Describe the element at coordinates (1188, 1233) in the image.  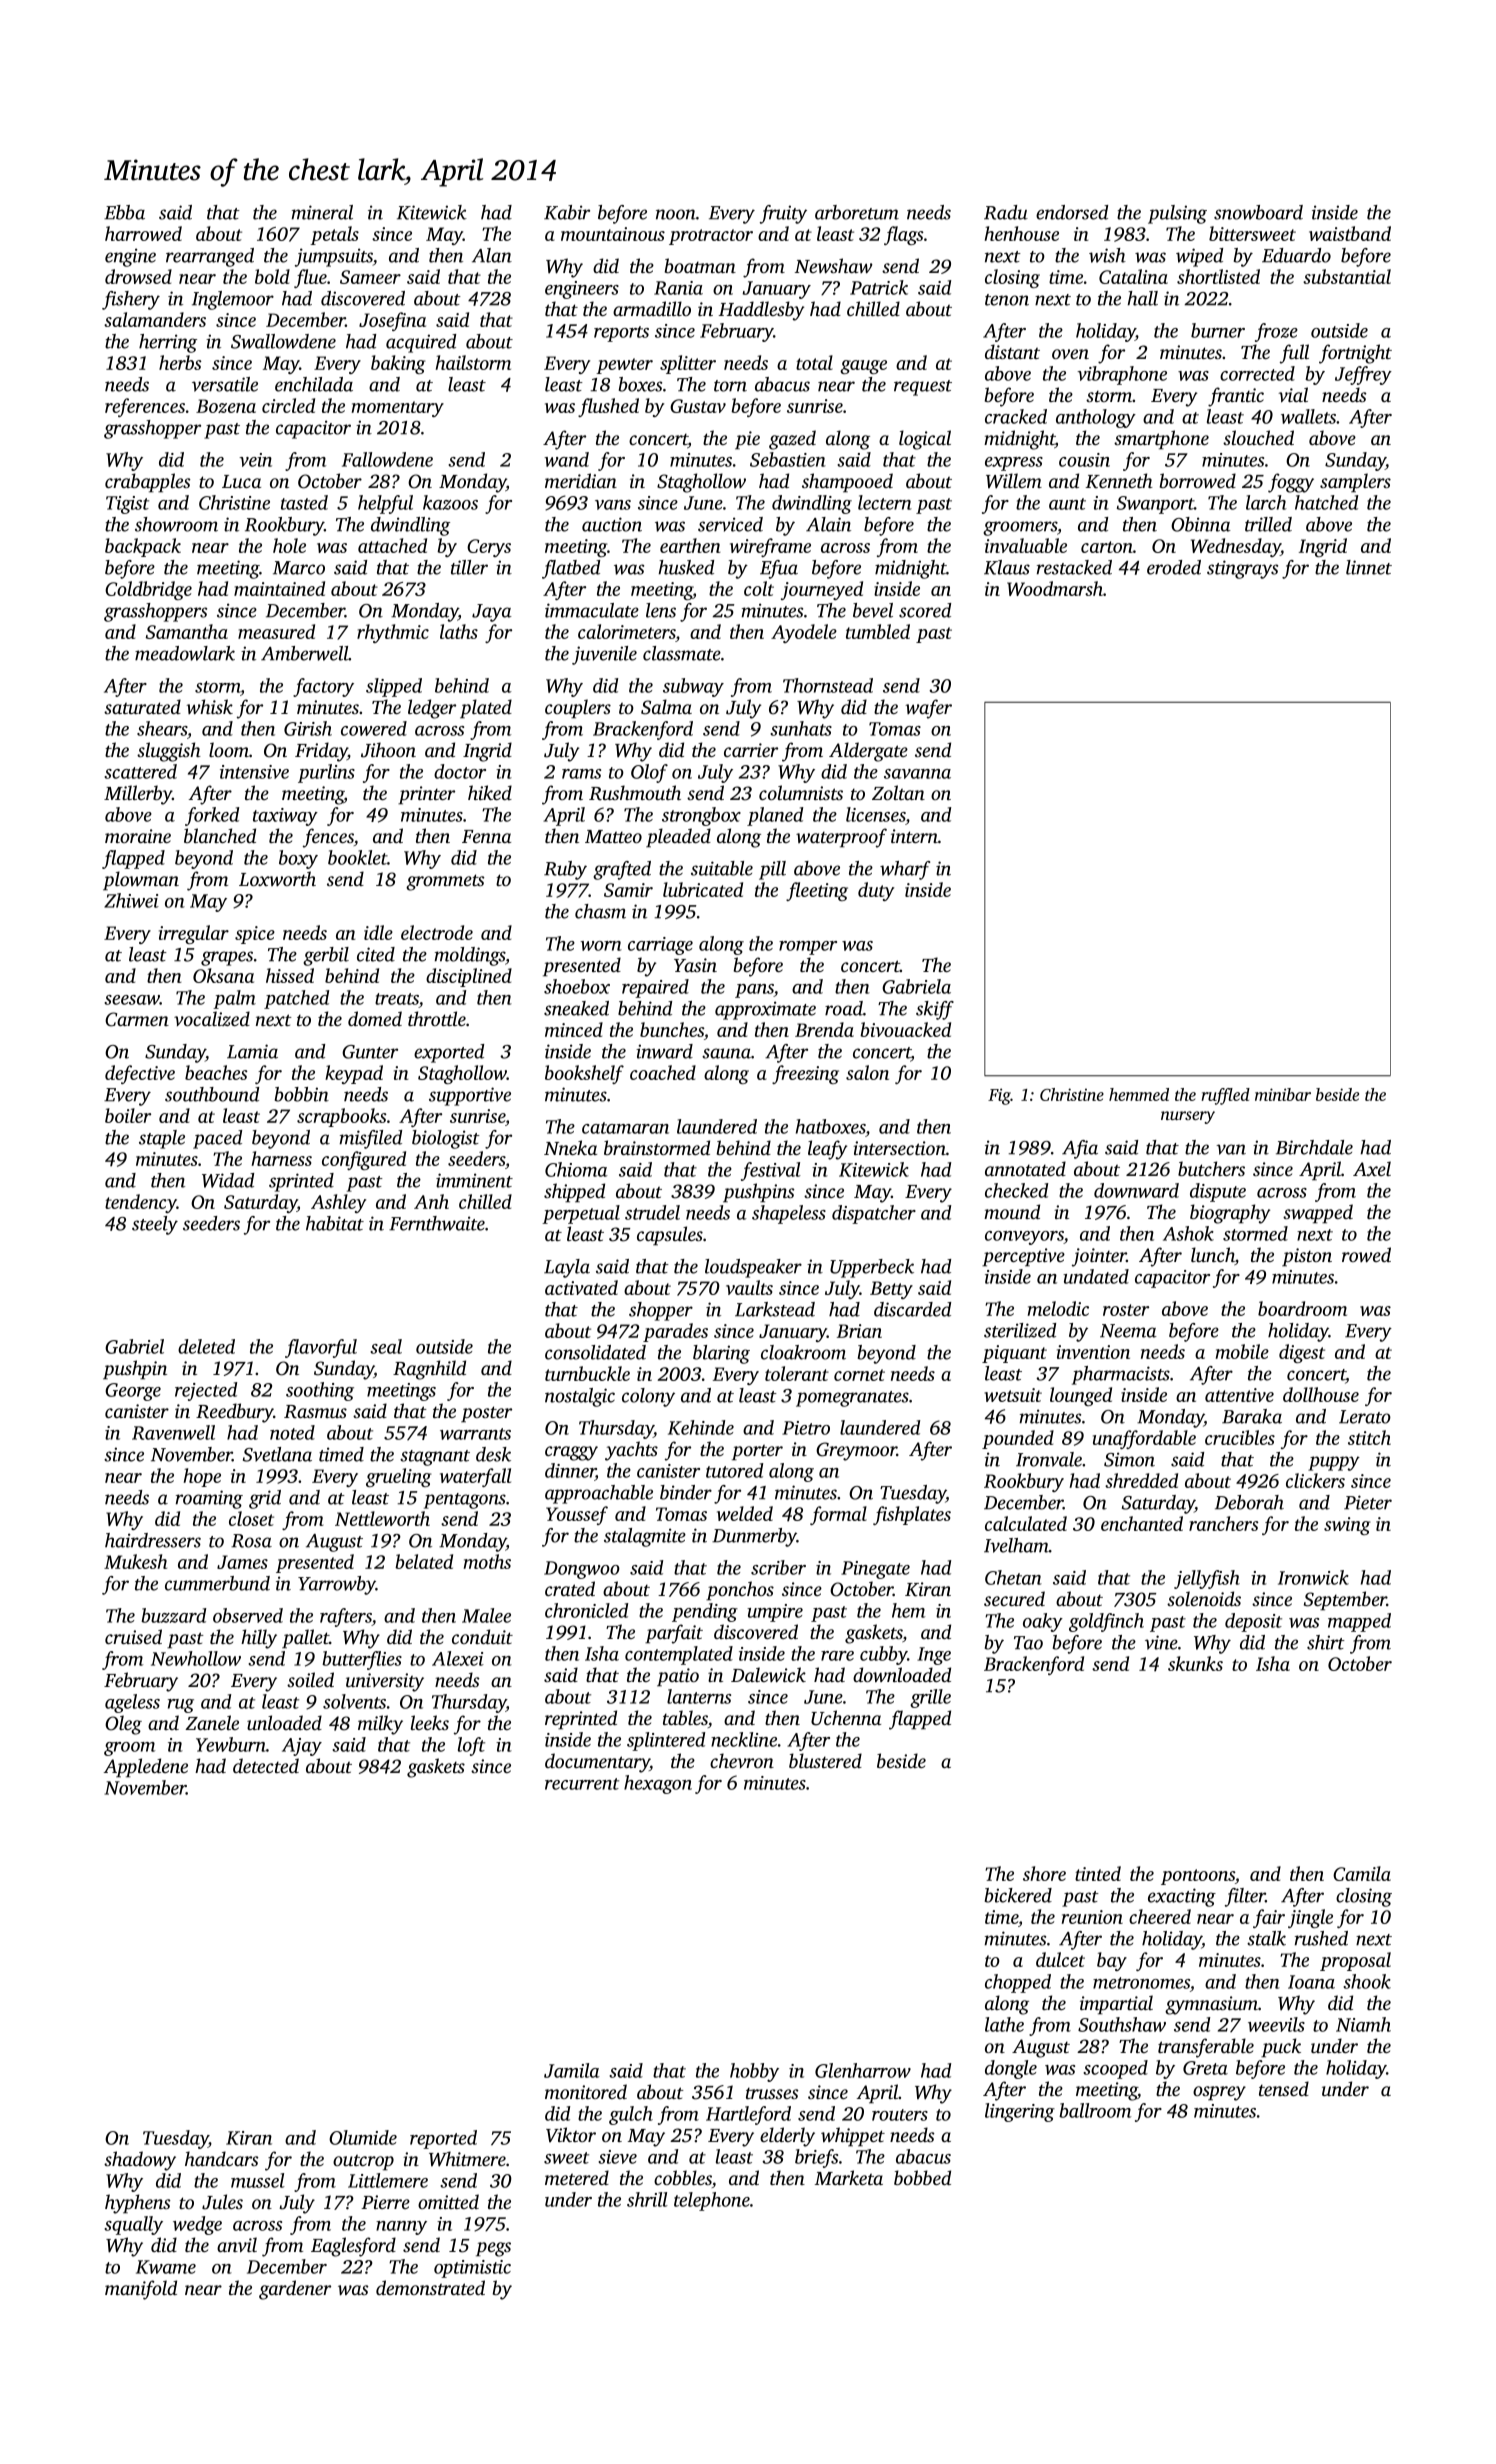
I see `Ashok` at that location.
